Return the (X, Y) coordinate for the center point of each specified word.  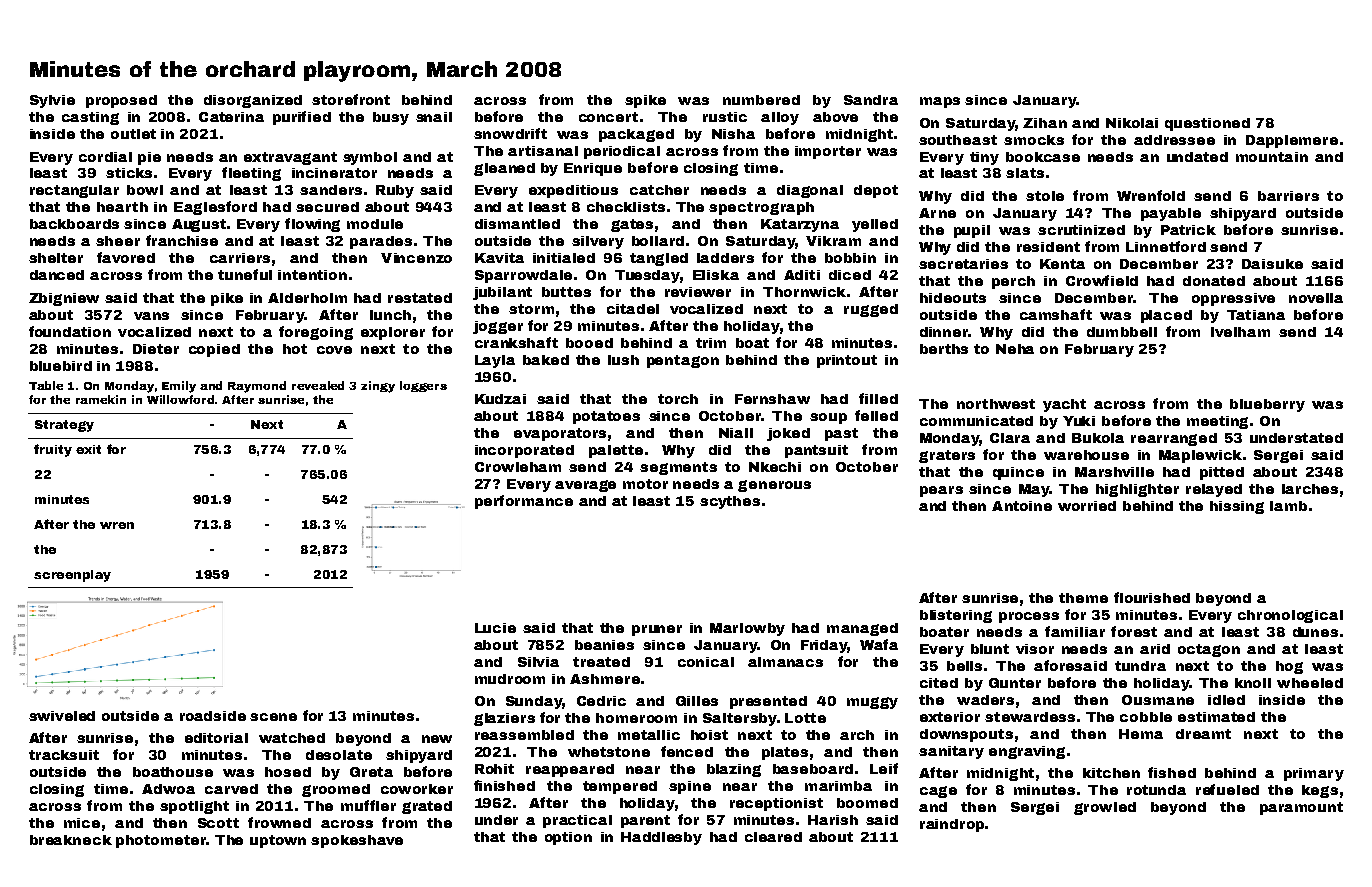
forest (1134, 631)
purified (302, 118)
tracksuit (64, 755)
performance (524, 502)
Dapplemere (1292, 141)
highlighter (1137, 490)
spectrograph (761, 208)
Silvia (538, 662)
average (585, 486)
